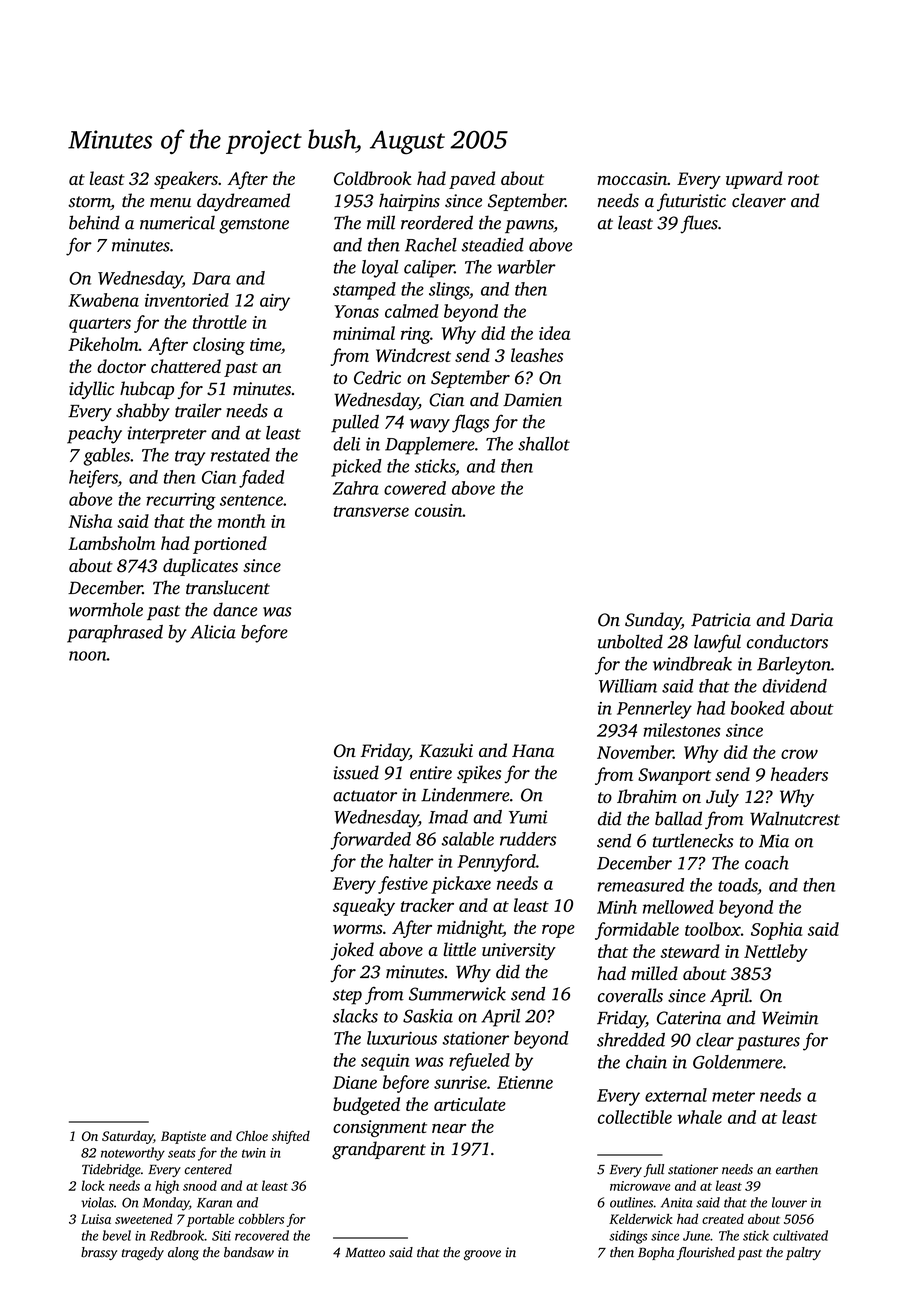 The image size is (908, 1316). I want to click on speakers, so click(186, 180).
